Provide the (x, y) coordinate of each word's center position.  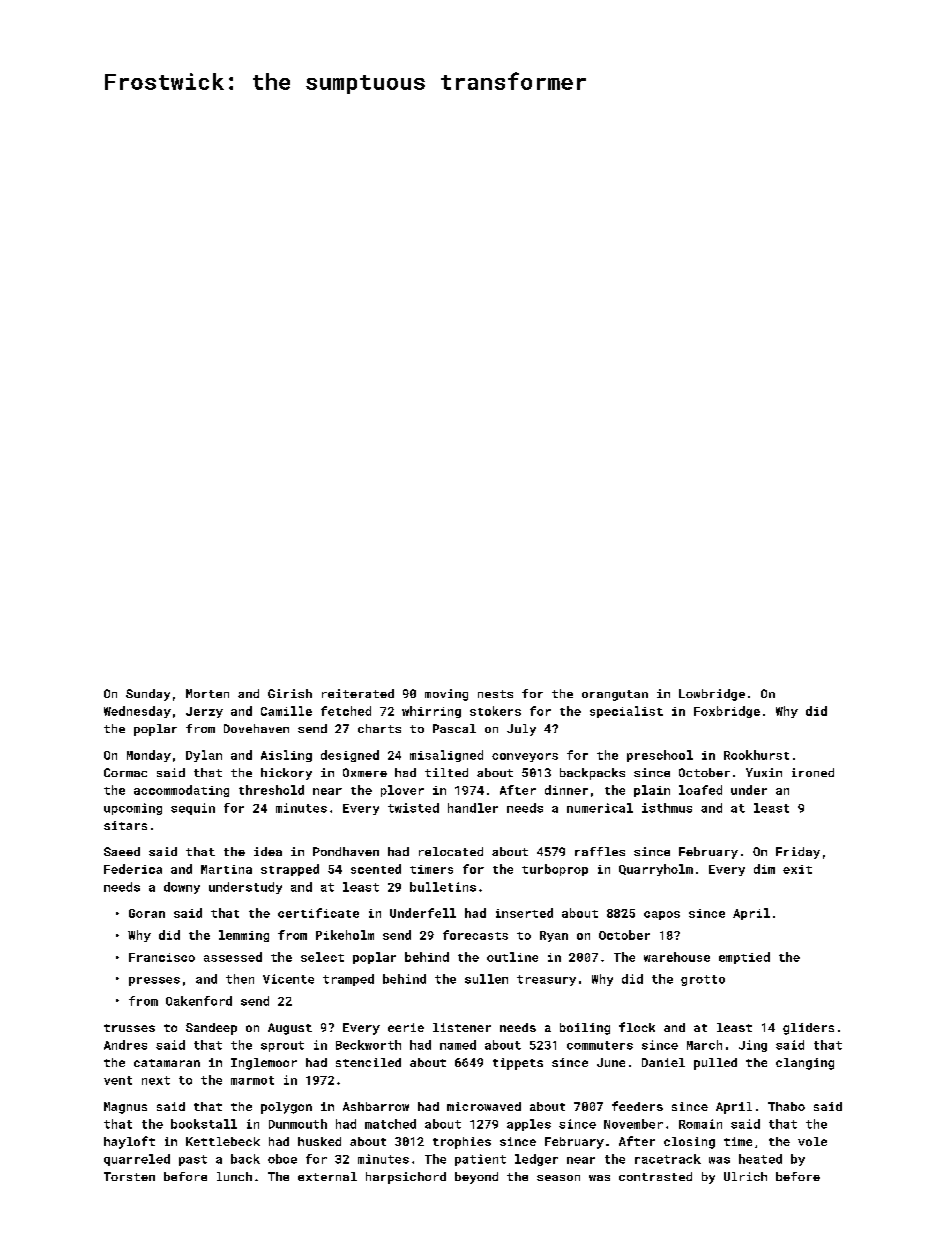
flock (637, 1027)
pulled (715, 1064)
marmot (252, 1080)
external (327, 1176)
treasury (546, 980)
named (458, 1045)
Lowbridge (712, 695)
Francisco (162, 957)
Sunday (148, 695)
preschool (660, 756)
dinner (566, 790)
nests (495, 694)
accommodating (181, 791)
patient (480, 1160)
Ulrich (745, 1176)
